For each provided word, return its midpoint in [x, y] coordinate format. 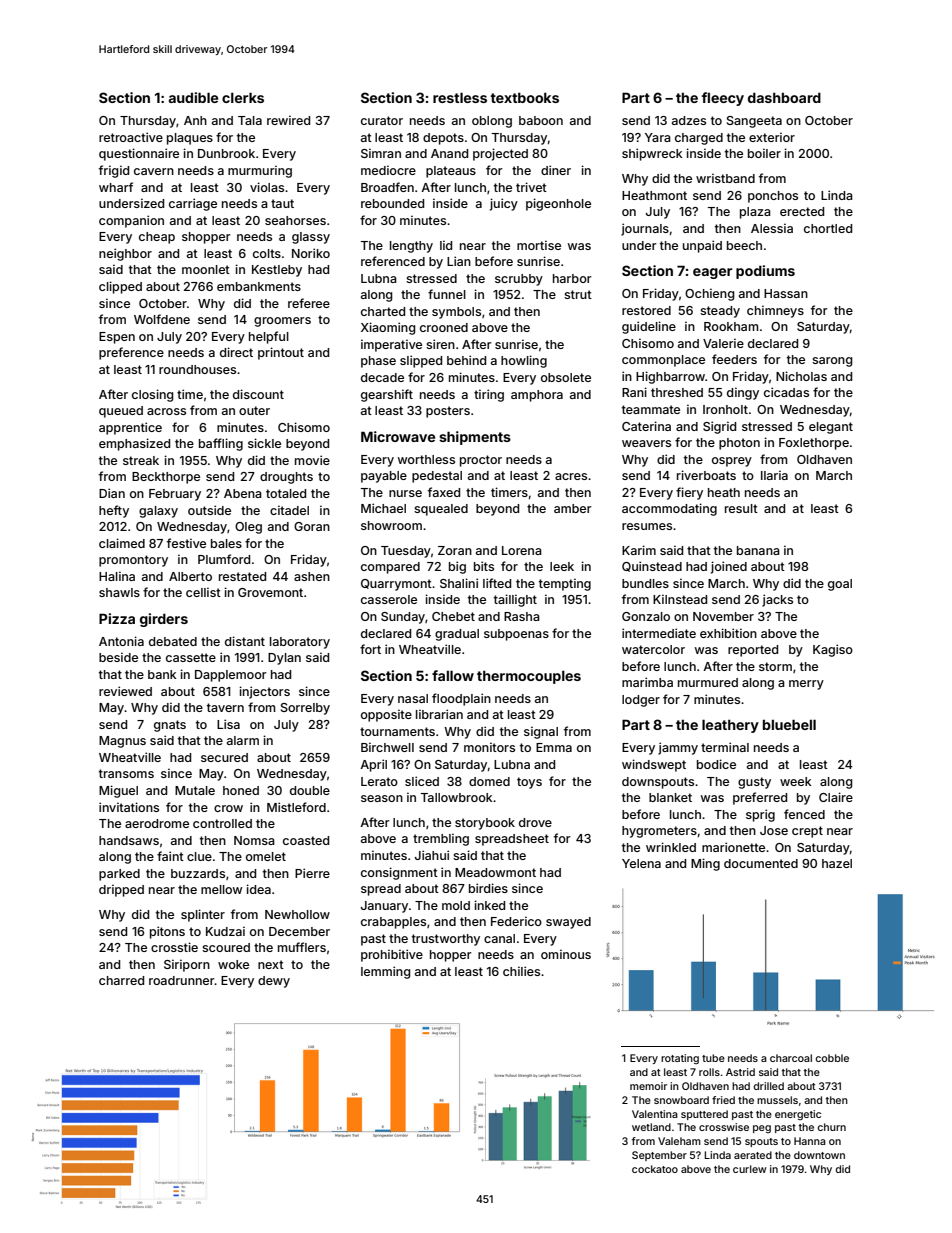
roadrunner [182, 980]
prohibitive [392, 955]
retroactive [131, 137]
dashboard [784, 97]
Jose [774, 830]
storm [775, 666]
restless [460, 97]
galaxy [158, 512]
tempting [565, 584]
